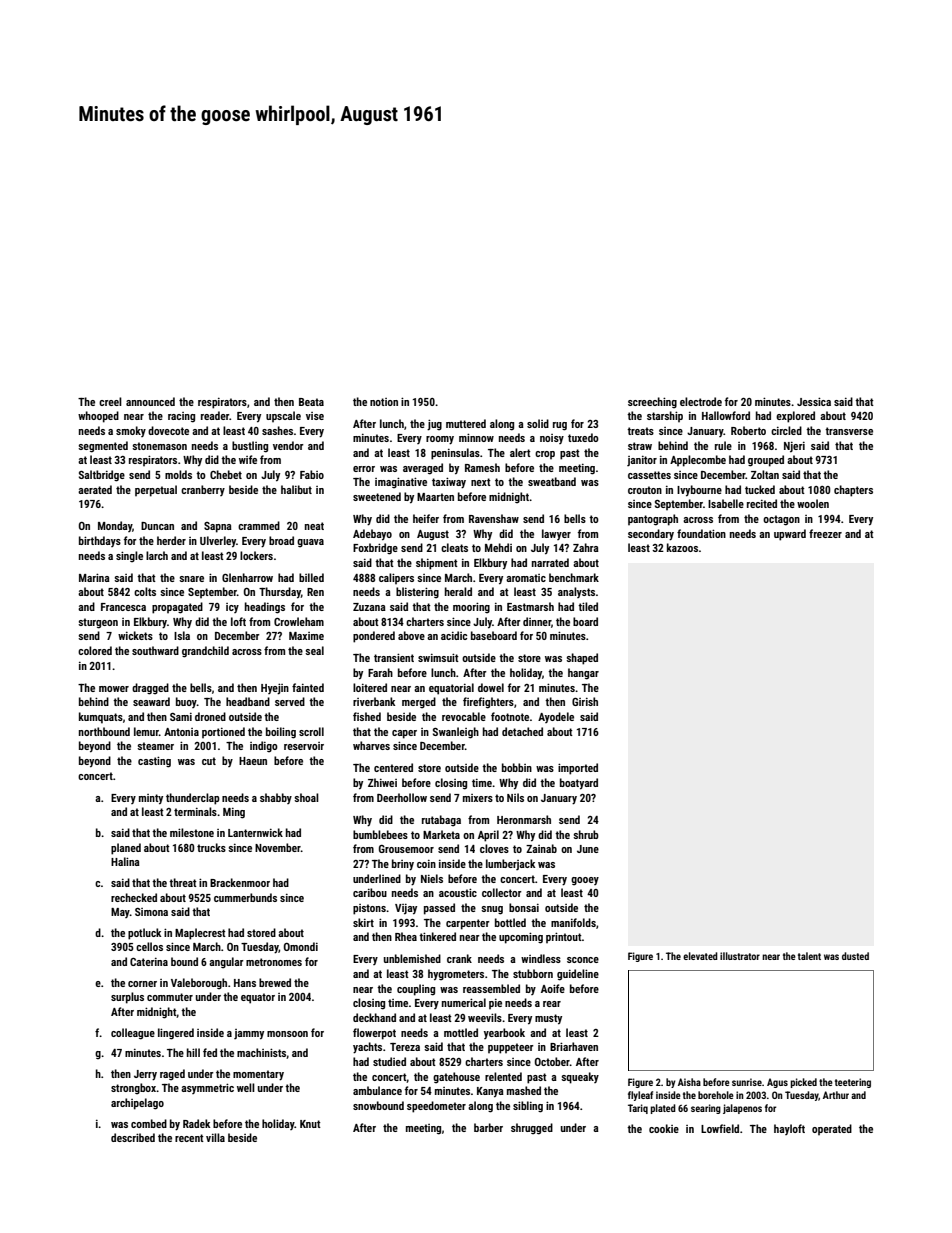 The height and width of the image is (1233, 952). What do you see at coordinates (583, 674) in the image?
I see `hangar` at bounding box center [583, 674].
